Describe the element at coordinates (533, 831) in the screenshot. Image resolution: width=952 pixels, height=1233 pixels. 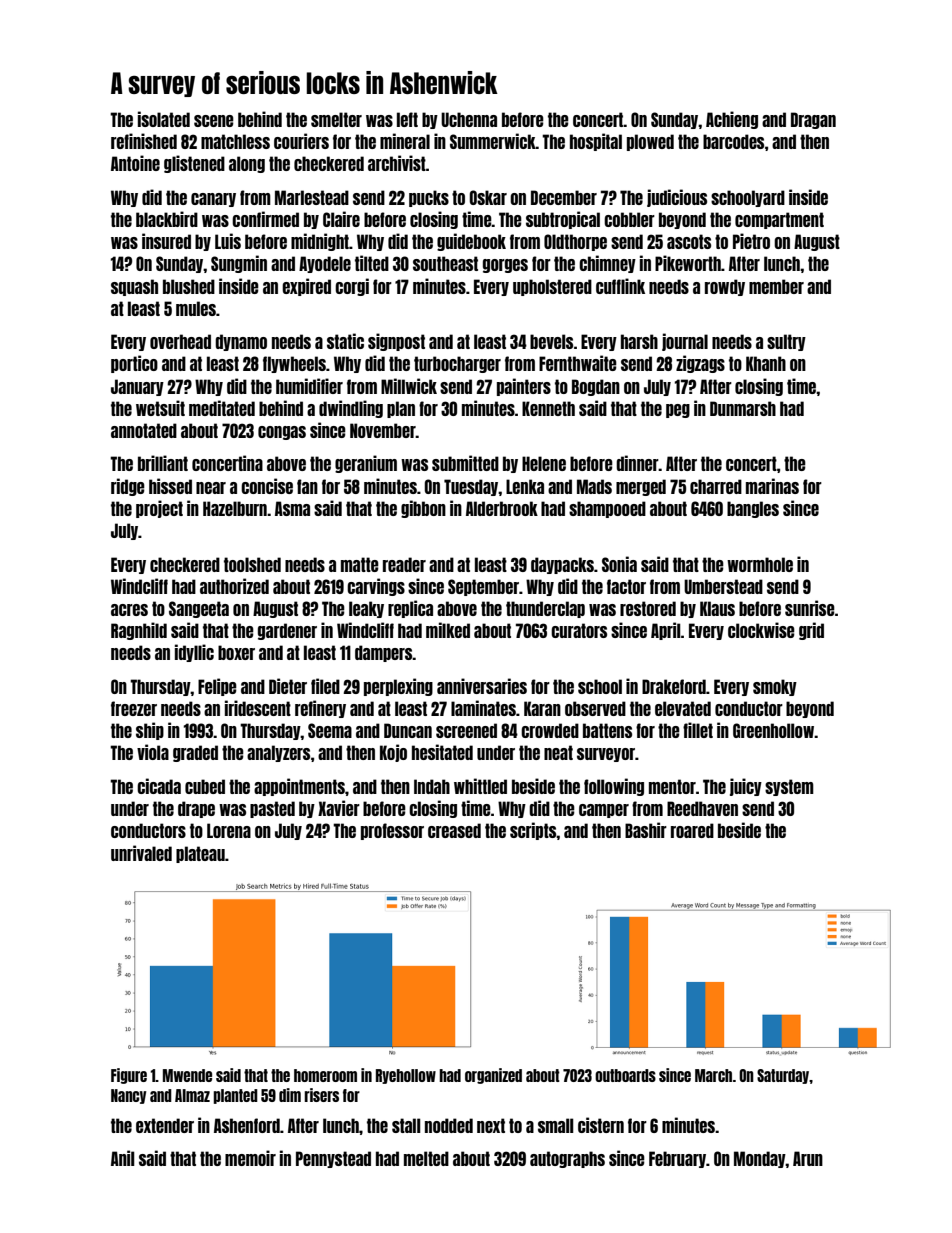
I see `scripts` at that location.
